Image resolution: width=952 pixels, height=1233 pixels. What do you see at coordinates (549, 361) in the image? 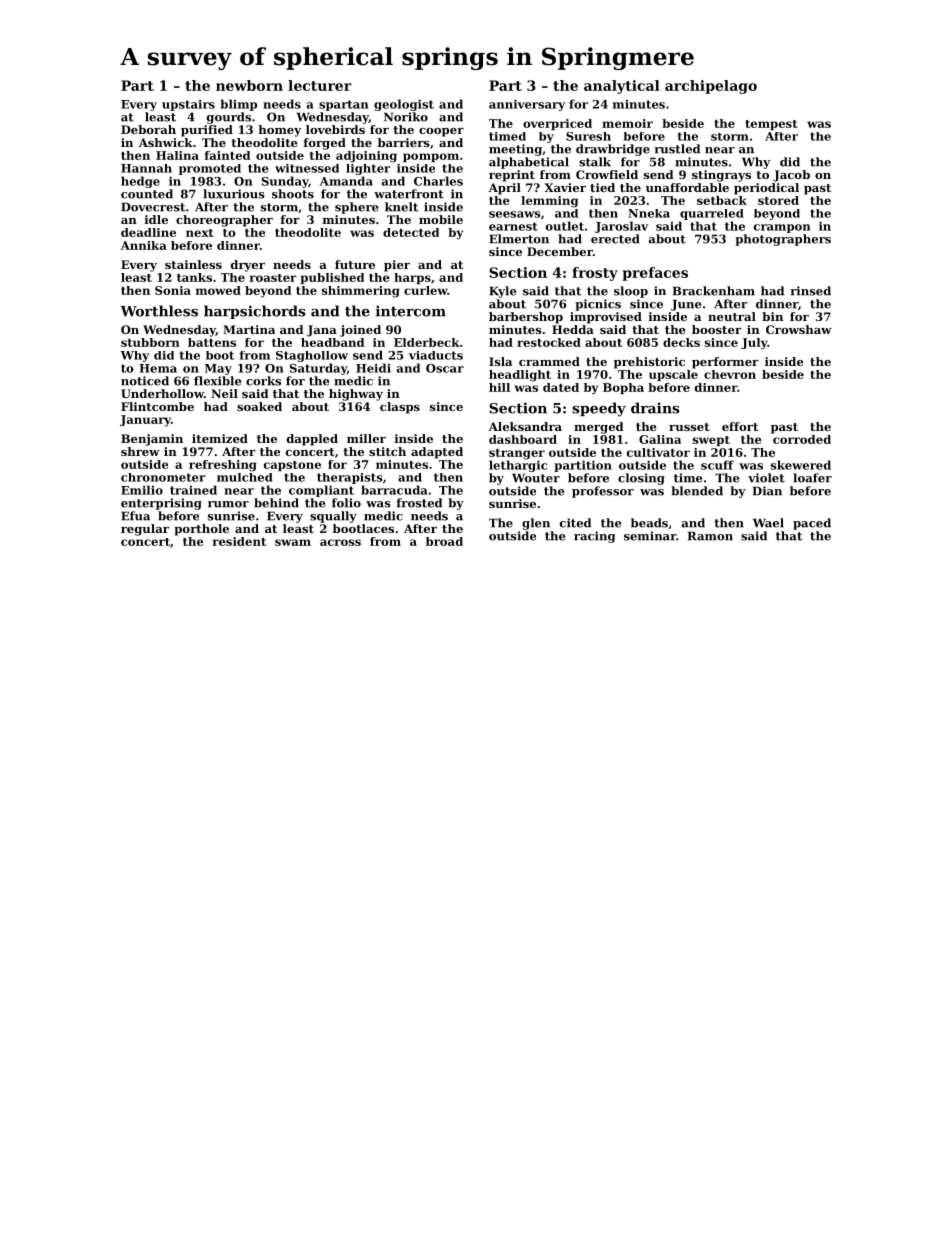
I see `crammed` at bounding box center [549, 361].
